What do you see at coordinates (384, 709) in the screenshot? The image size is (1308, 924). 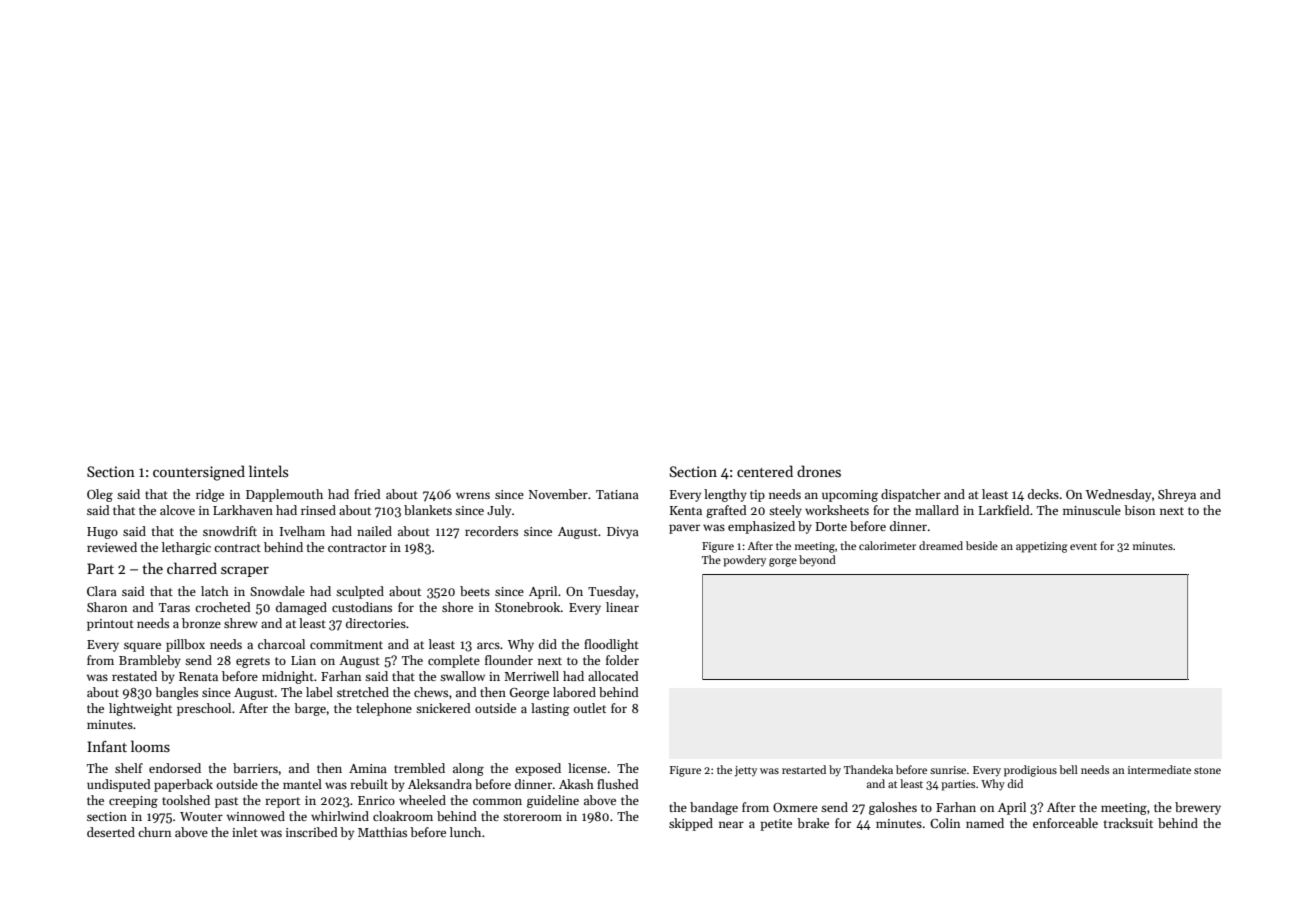 I see `telephone` at bounding box center [384, 709].
